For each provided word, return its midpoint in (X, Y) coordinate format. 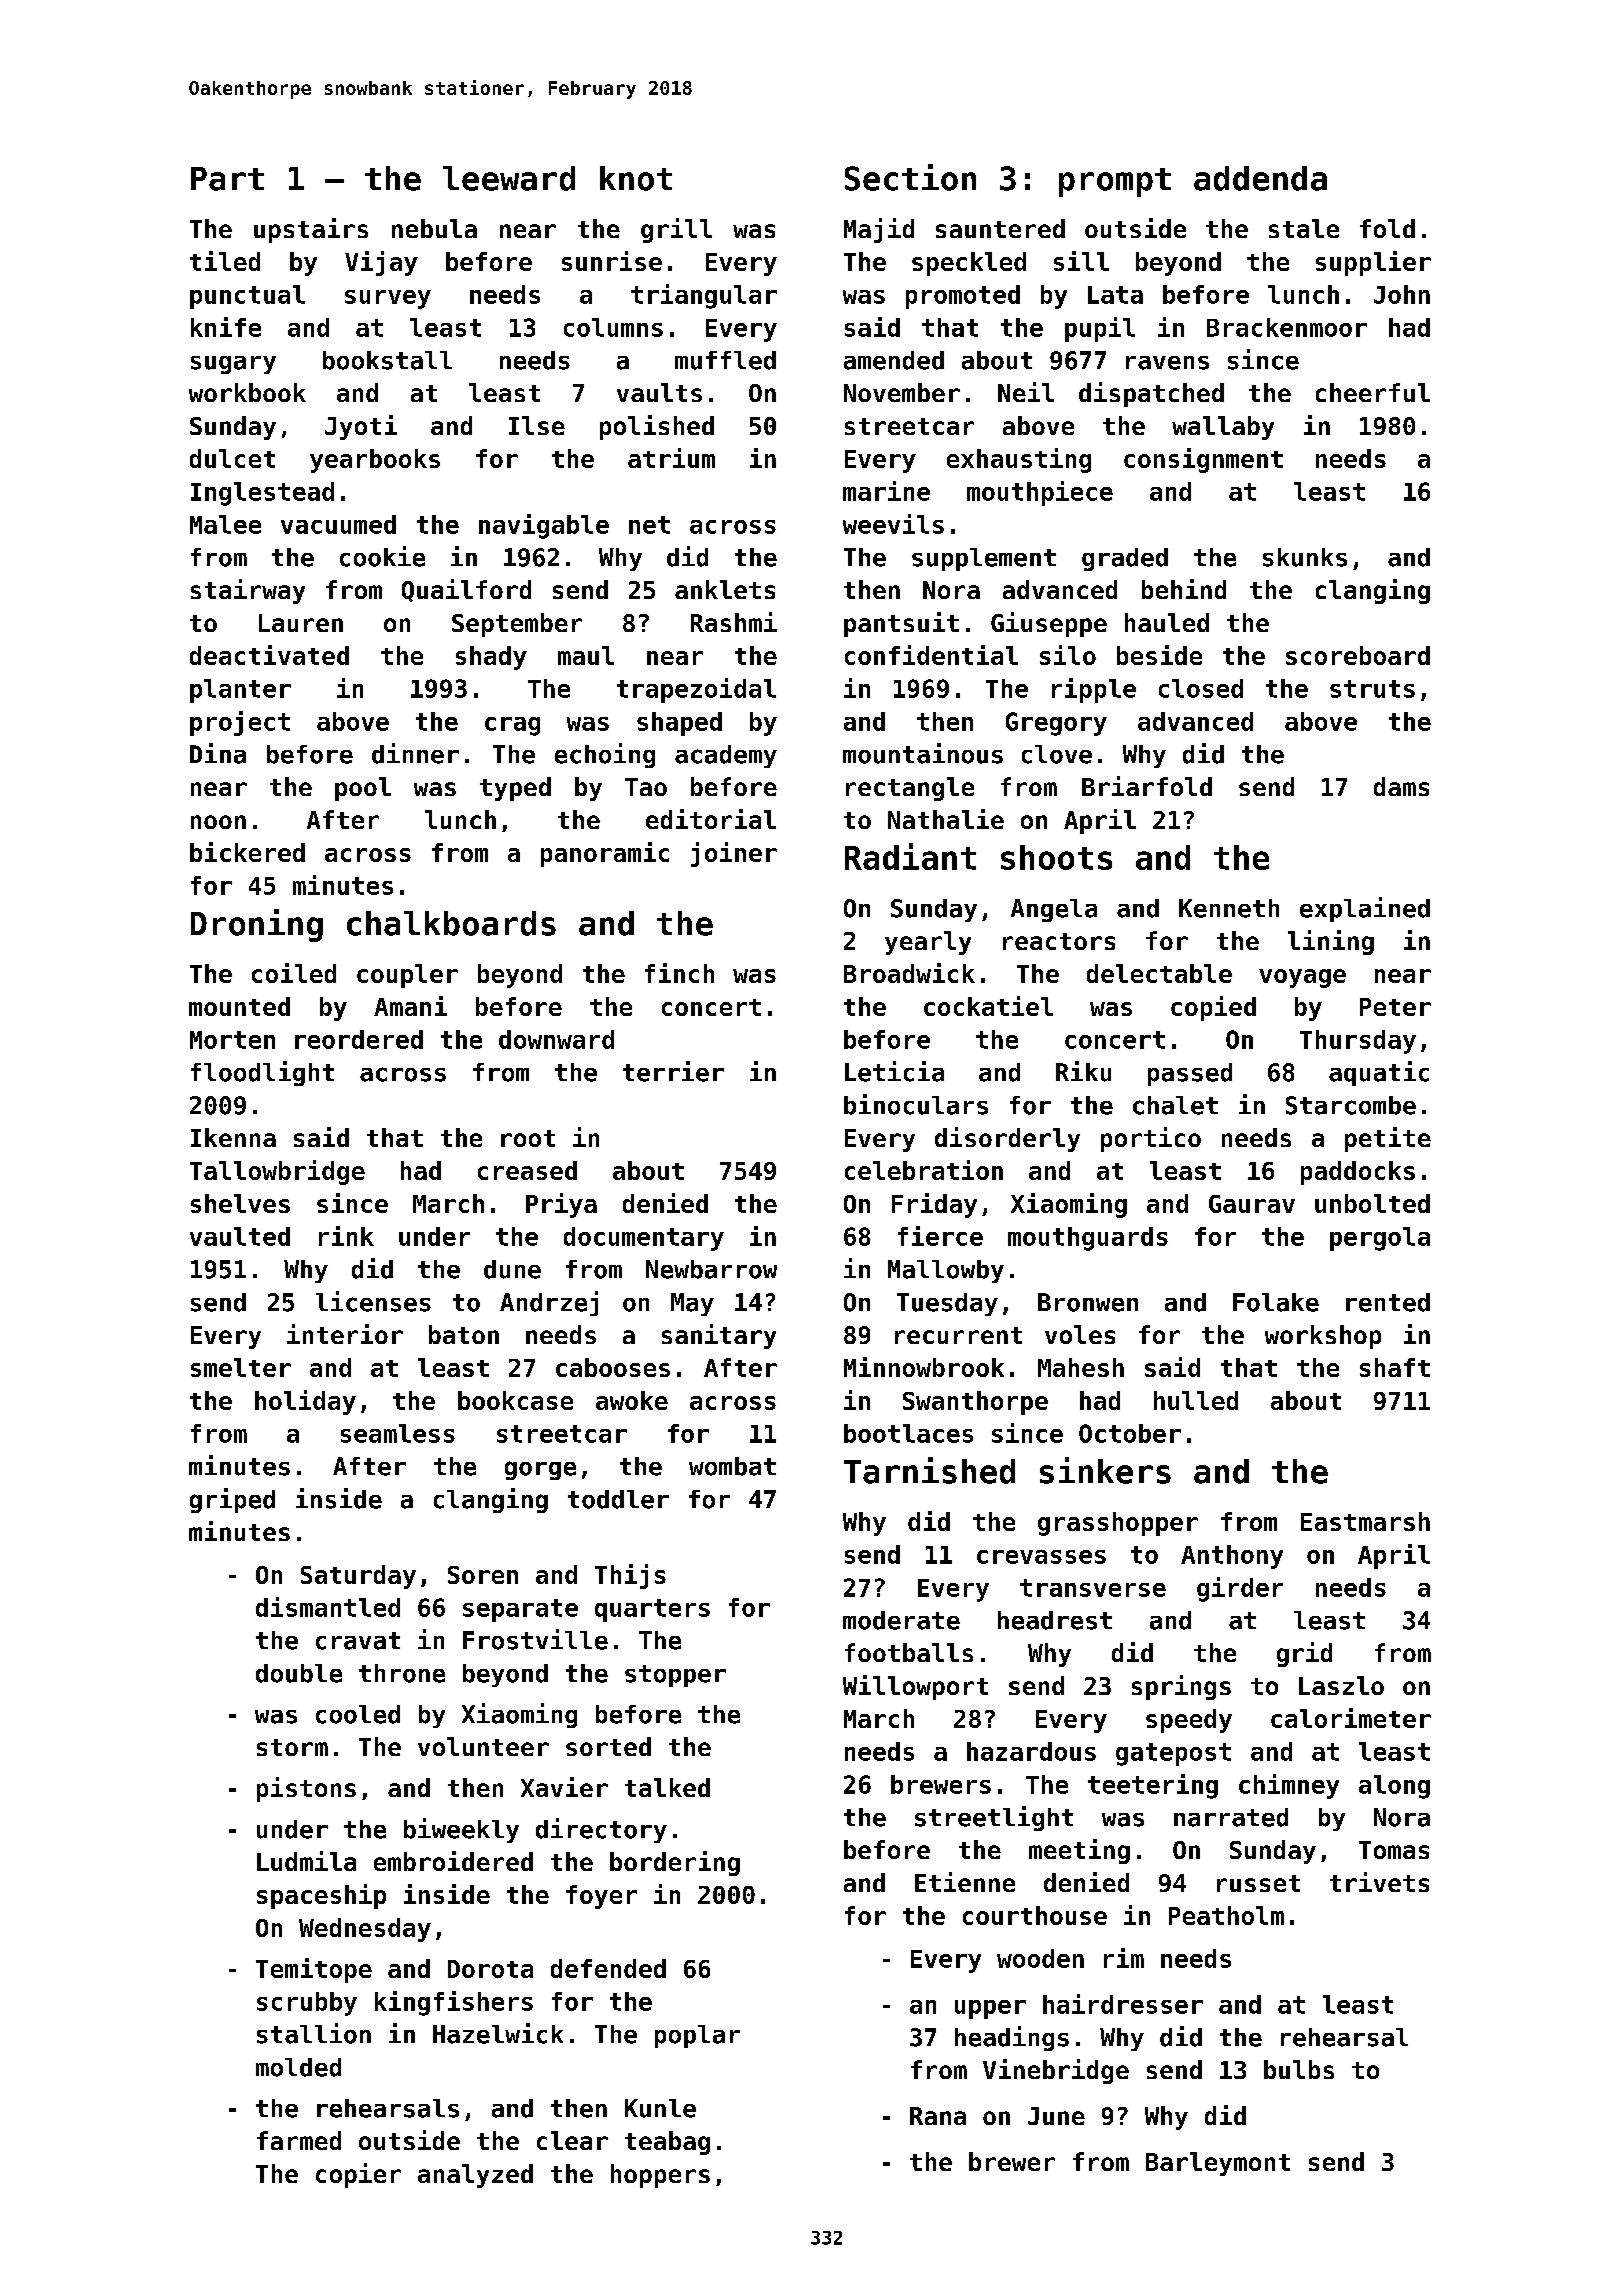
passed (1190, 1074)
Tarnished (929, 1470)
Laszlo (1341, 1685)
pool (363, 789)
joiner (734, 854)
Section (910, 177)
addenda (1260, 178)
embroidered (453, 1861)
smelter (241, 1367)
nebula (434, 228)
